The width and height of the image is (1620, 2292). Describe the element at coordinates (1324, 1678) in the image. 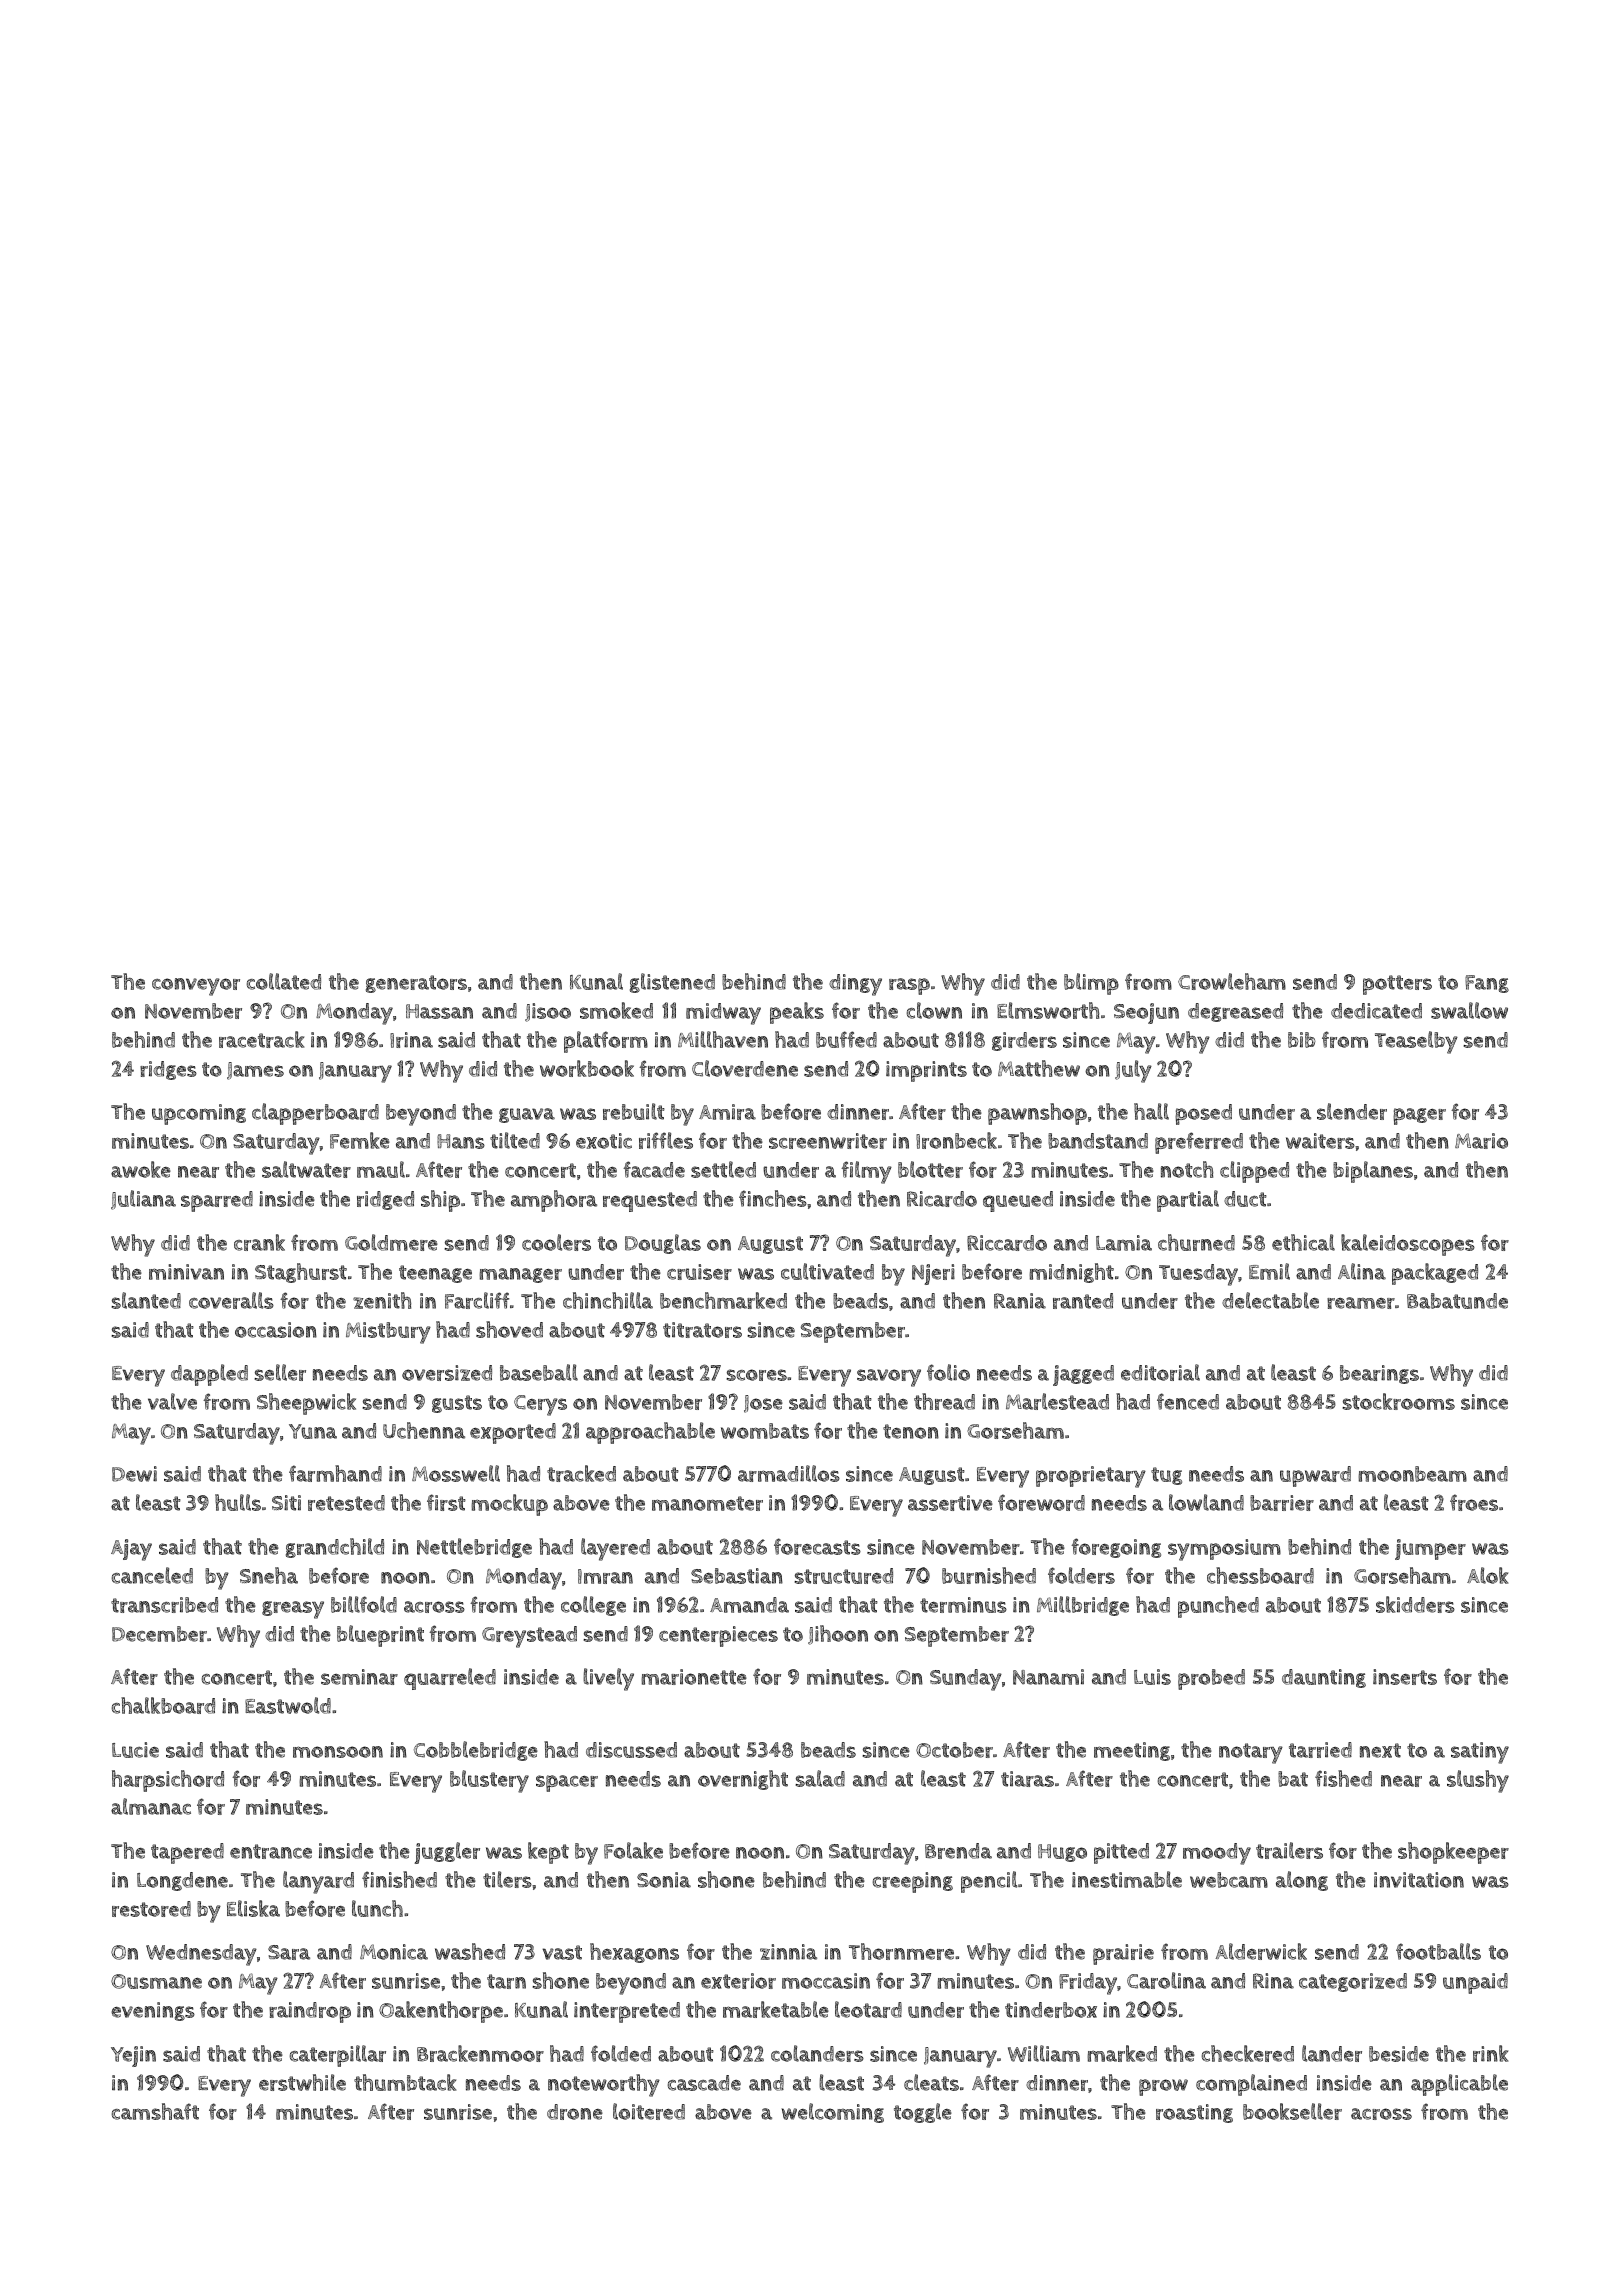

I see `daunting` at that location.
